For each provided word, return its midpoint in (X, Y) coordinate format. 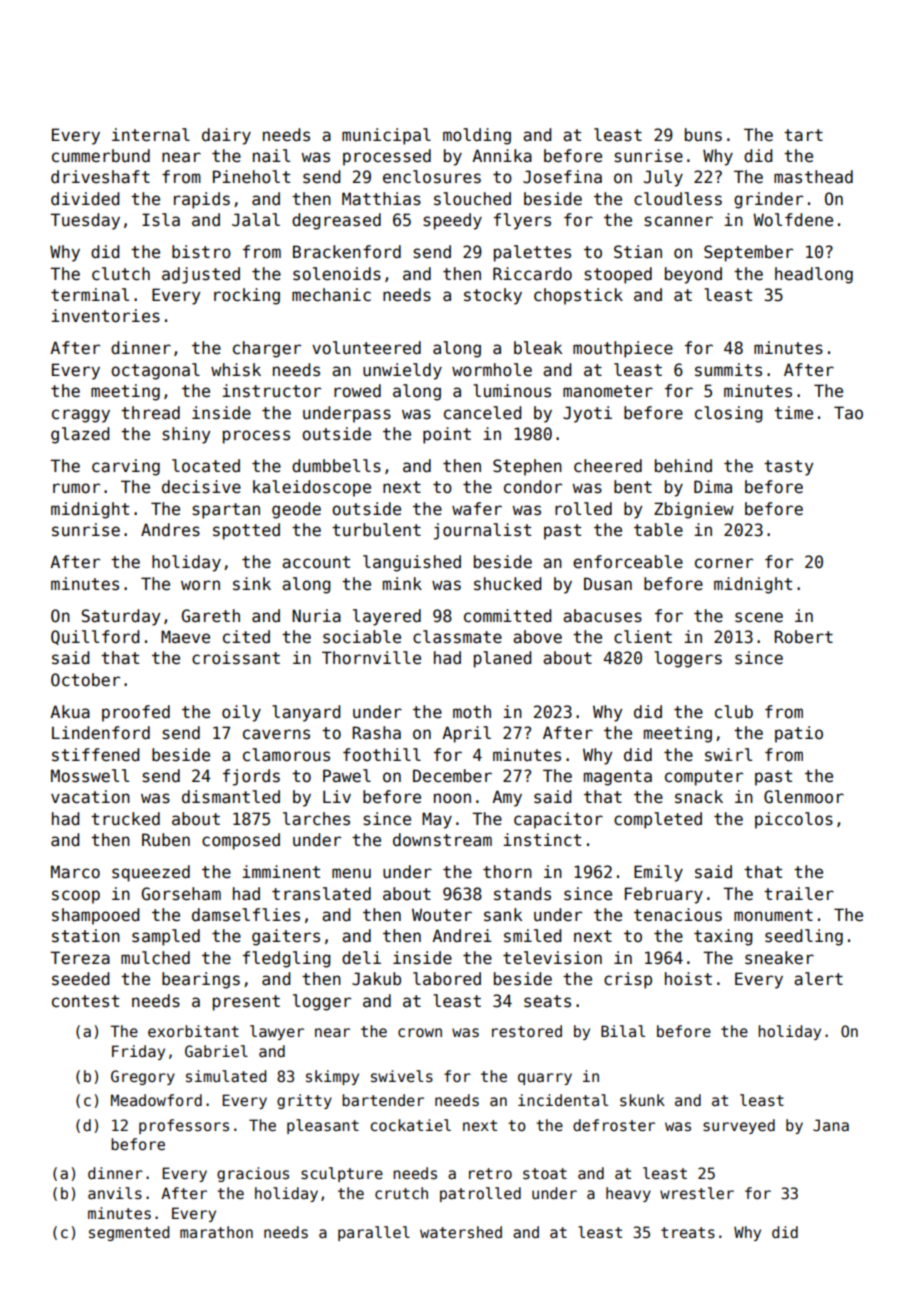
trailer (799, 894)
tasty (788, 468)
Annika (502, 156)
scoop (76, 897)
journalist (482, 531)
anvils (115, 1193)
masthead (813, 177)
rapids (202, 200)
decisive (201, 487)
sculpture (342, 1174)
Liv (337, 796)
